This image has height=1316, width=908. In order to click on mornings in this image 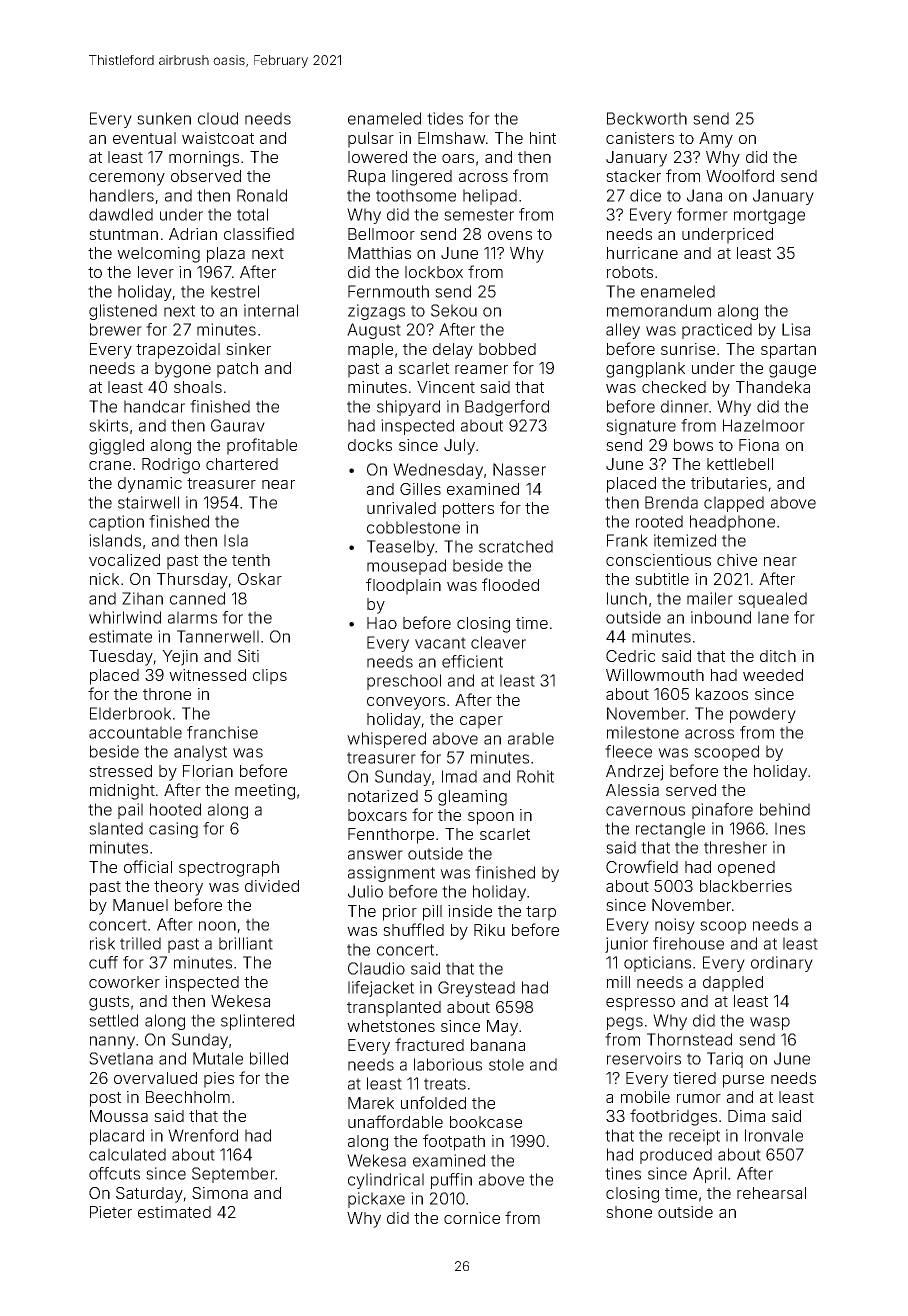, I will do `click(204, 159)`.
